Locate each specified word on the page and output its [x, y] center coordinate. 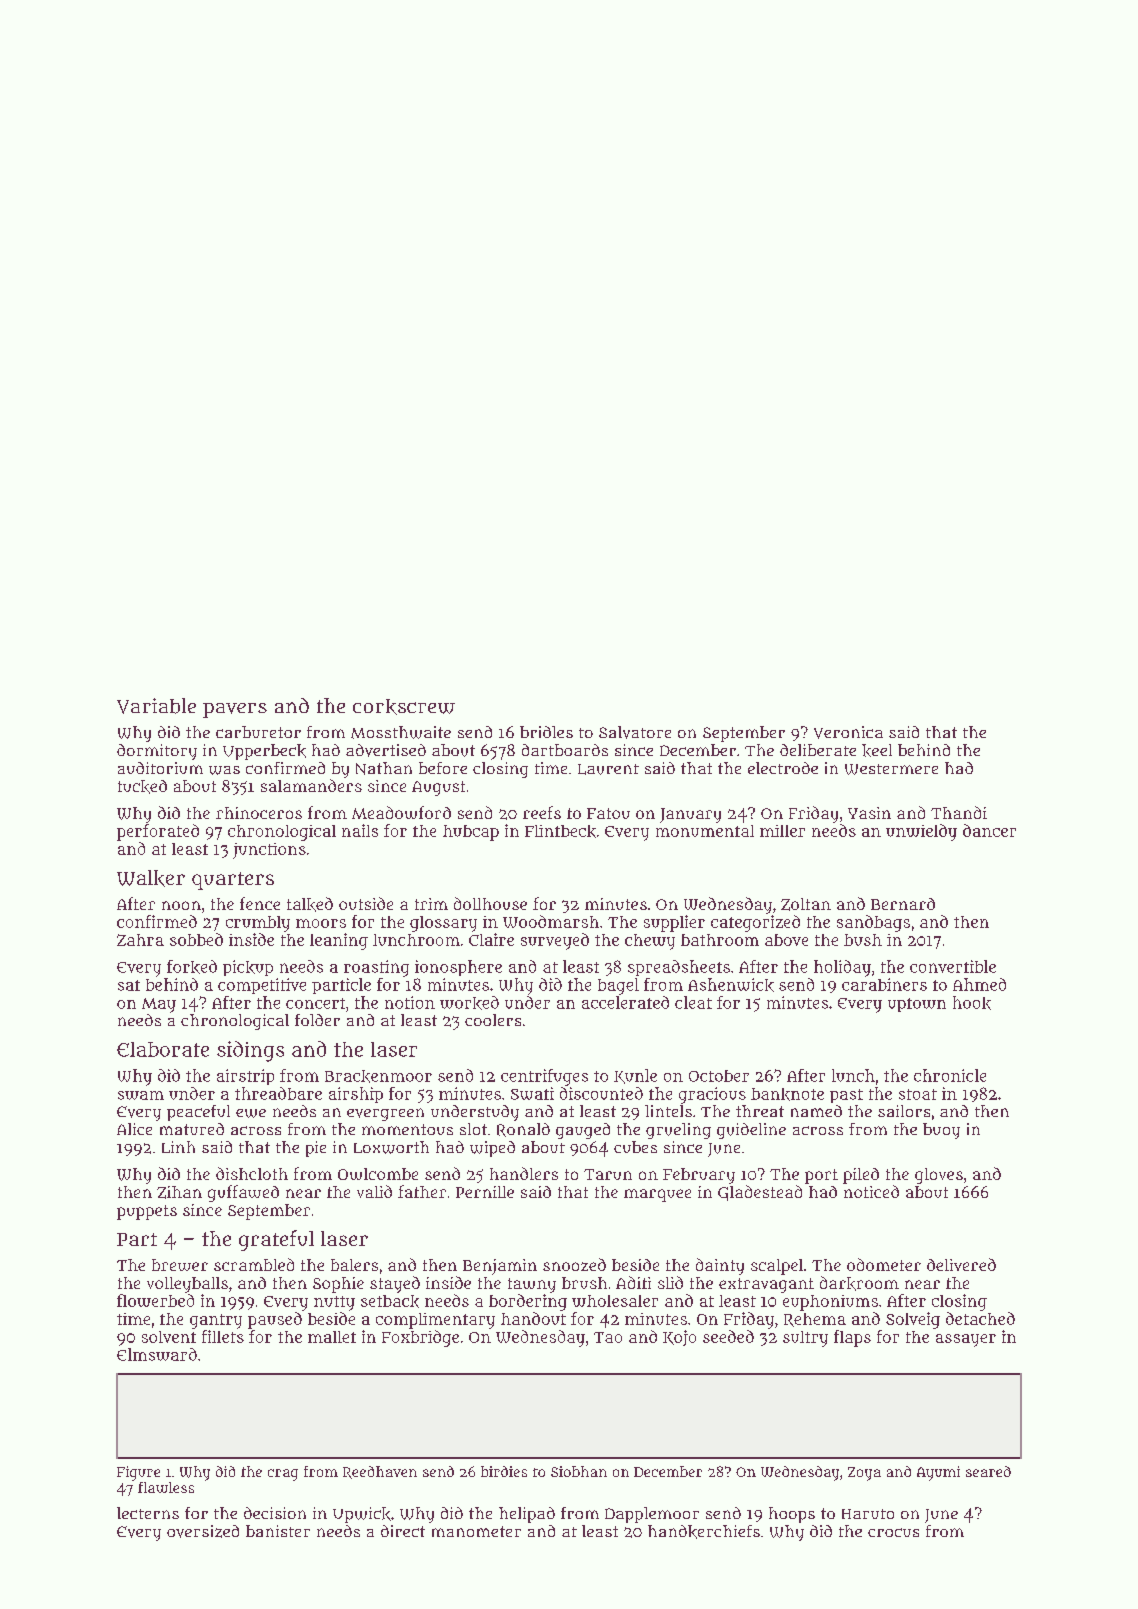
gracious [712, 1095]
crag [283, 1475]
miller [782, 831]
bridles [546, 732]
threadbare [278, 1093]
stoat [918, 1094]
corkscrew [404, 707]
